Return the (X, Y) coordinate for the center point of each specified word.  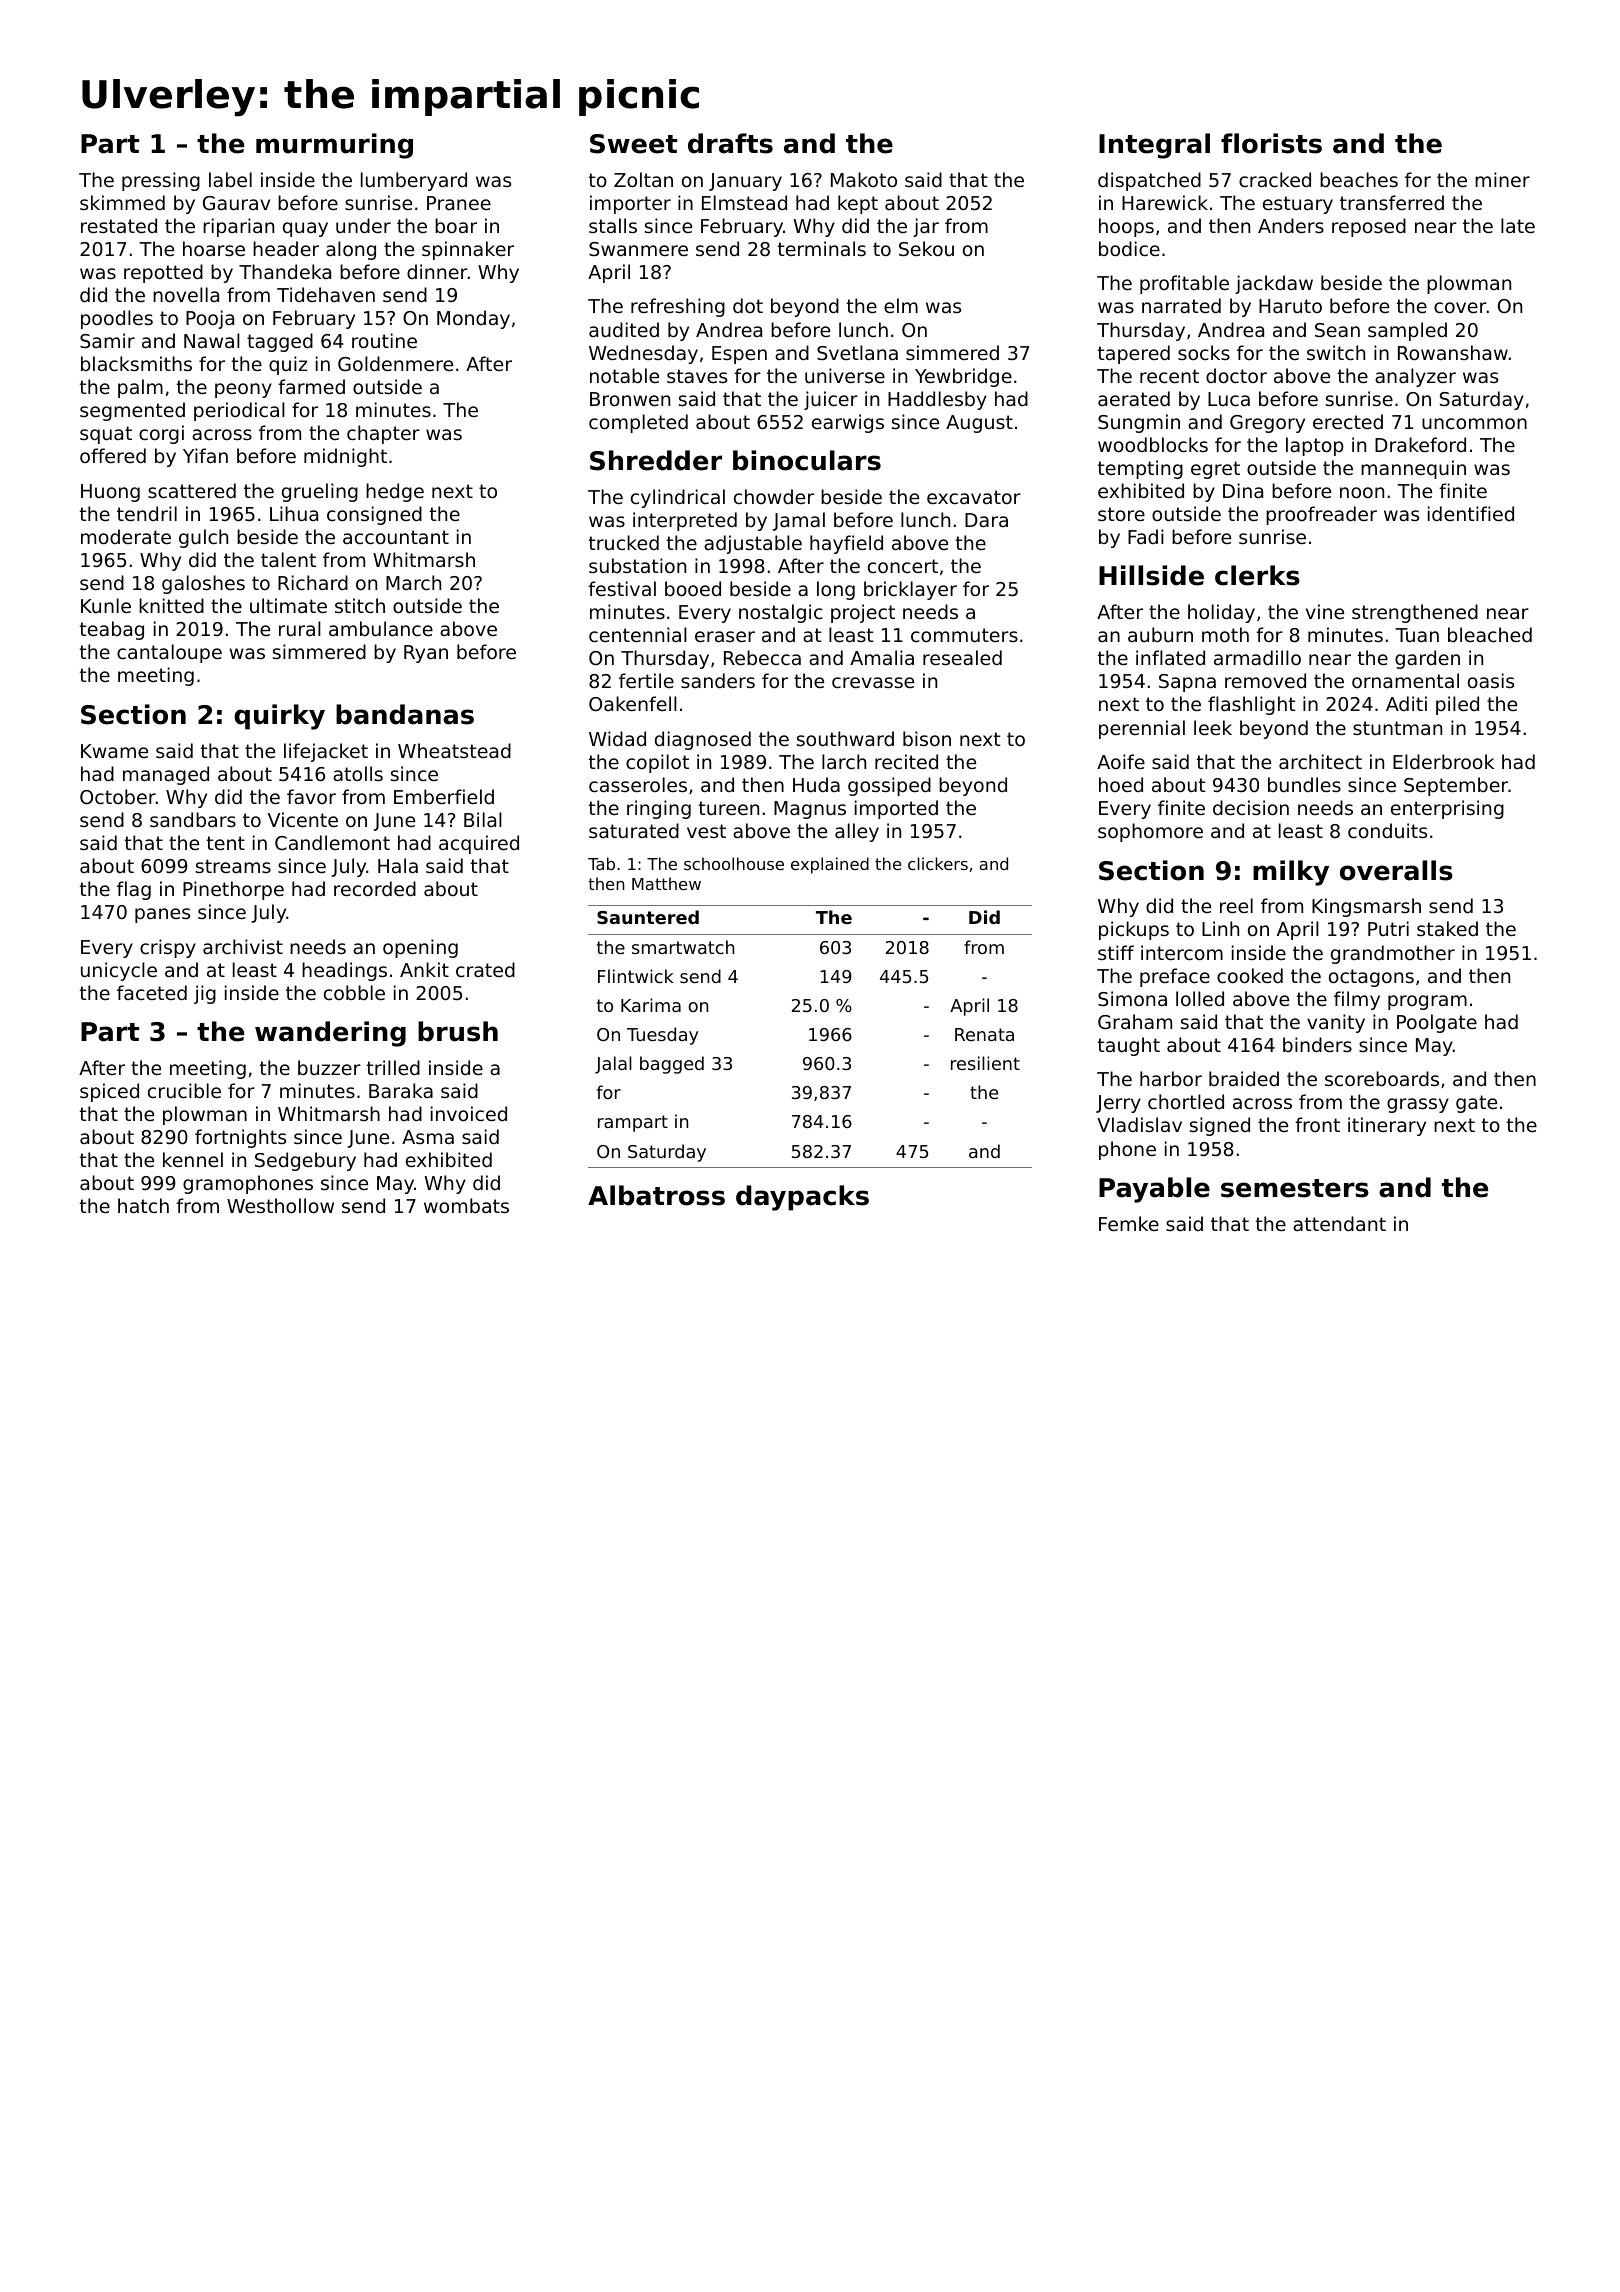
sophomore (1150, 832)
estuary (1298, 205)
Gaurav (236, 203)
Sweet (633, 144)
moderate (126, 536)
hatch (143, 1205)
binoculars (807, 460)
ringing (659, 809)
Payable (1154, 1190)
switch (1336, 352)
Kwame (114, 751)
